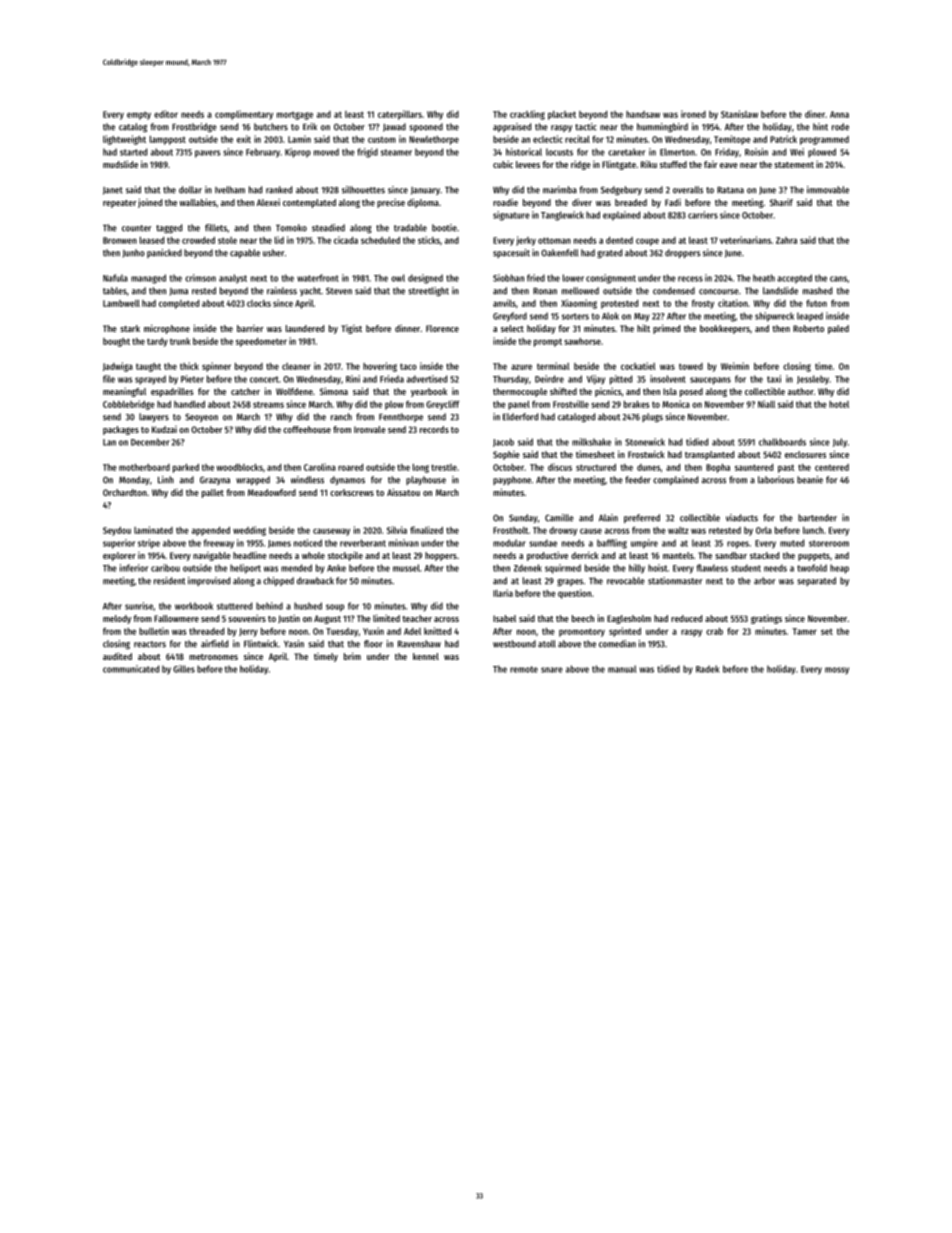 This document has height=1233, width=952. Describe the element at coordinates (527, 115) in the document. I see `crackling` at that location.
